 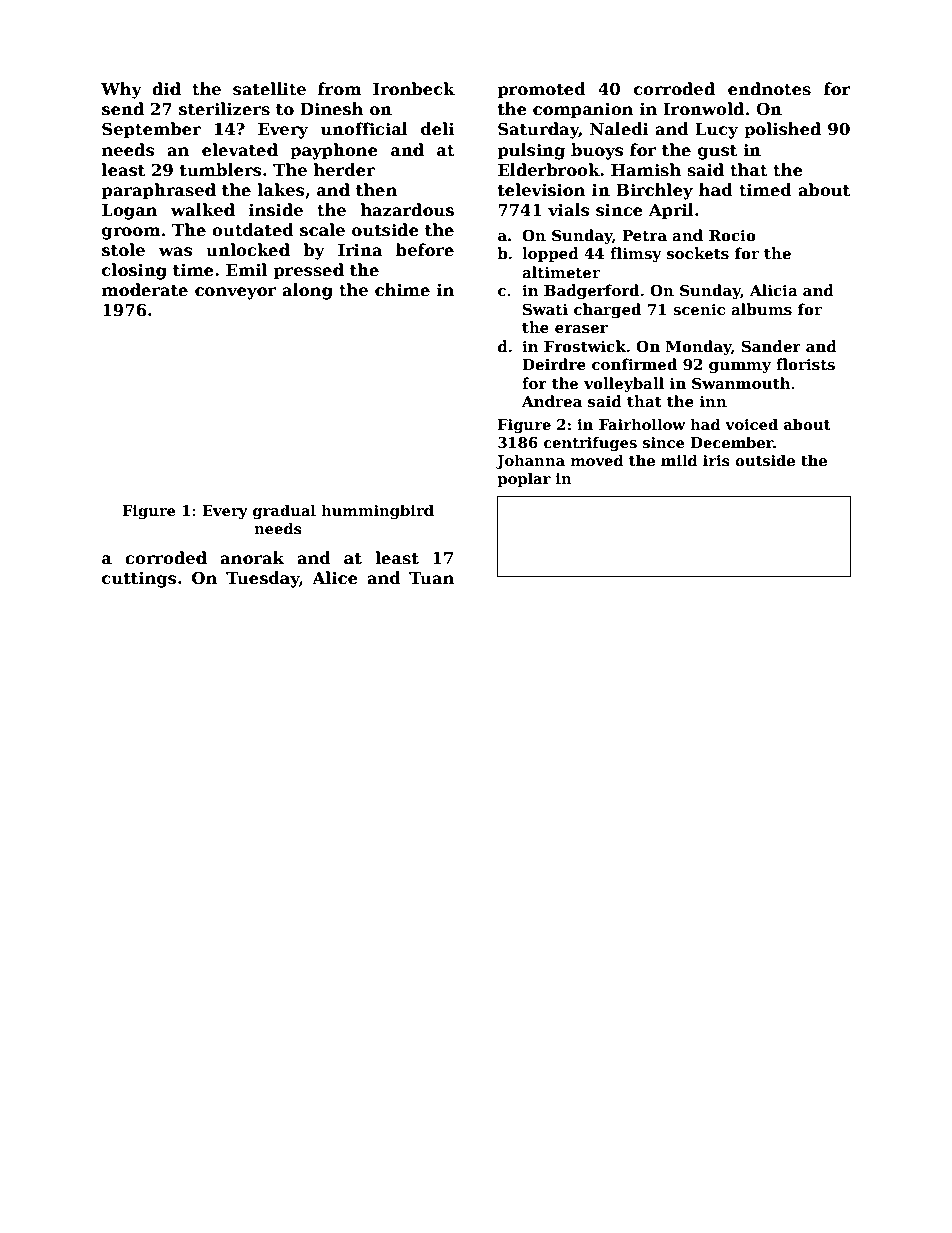 What do you see at coordinates (284, 511) in the image?
I see `gradual` at bounding box center [284, 511].
